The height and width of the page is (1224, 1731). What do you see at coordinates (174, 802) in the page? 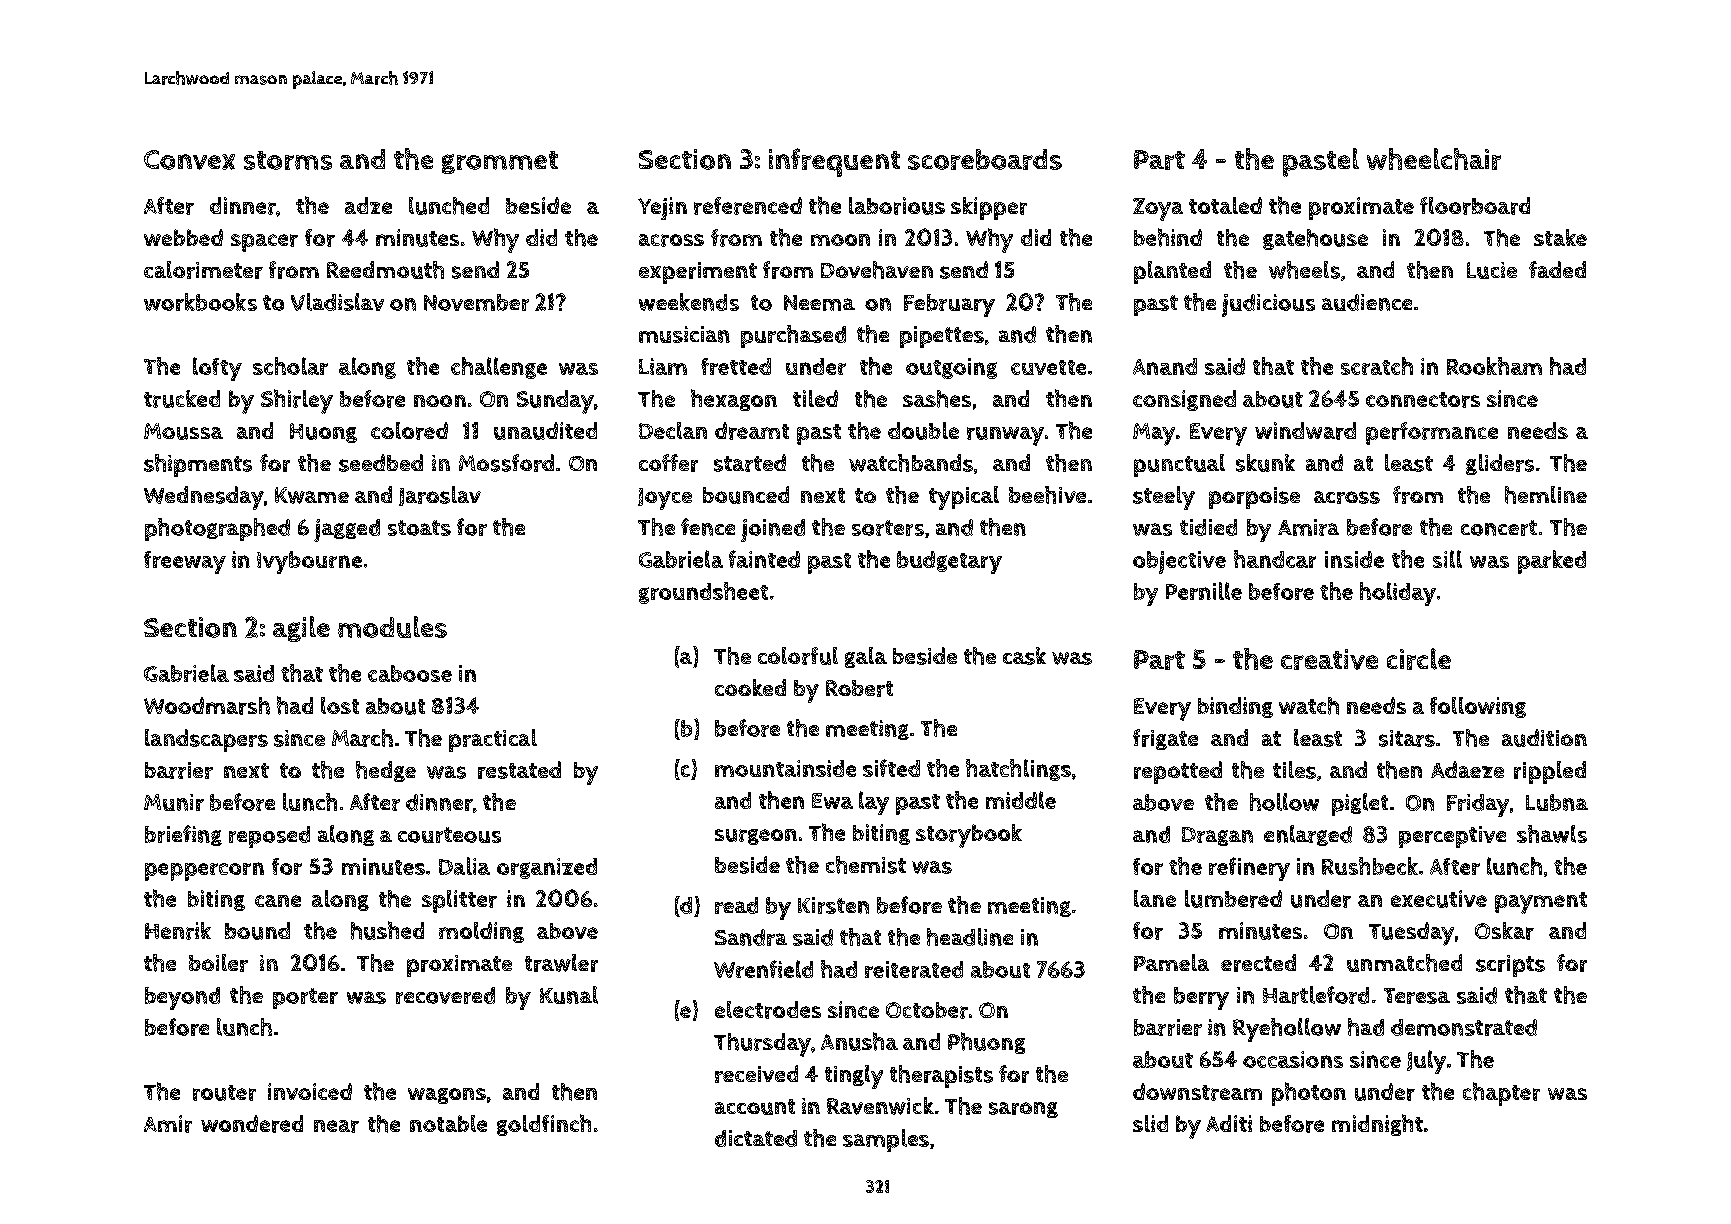
I see `Munir` at bounding box center [174, 802].
